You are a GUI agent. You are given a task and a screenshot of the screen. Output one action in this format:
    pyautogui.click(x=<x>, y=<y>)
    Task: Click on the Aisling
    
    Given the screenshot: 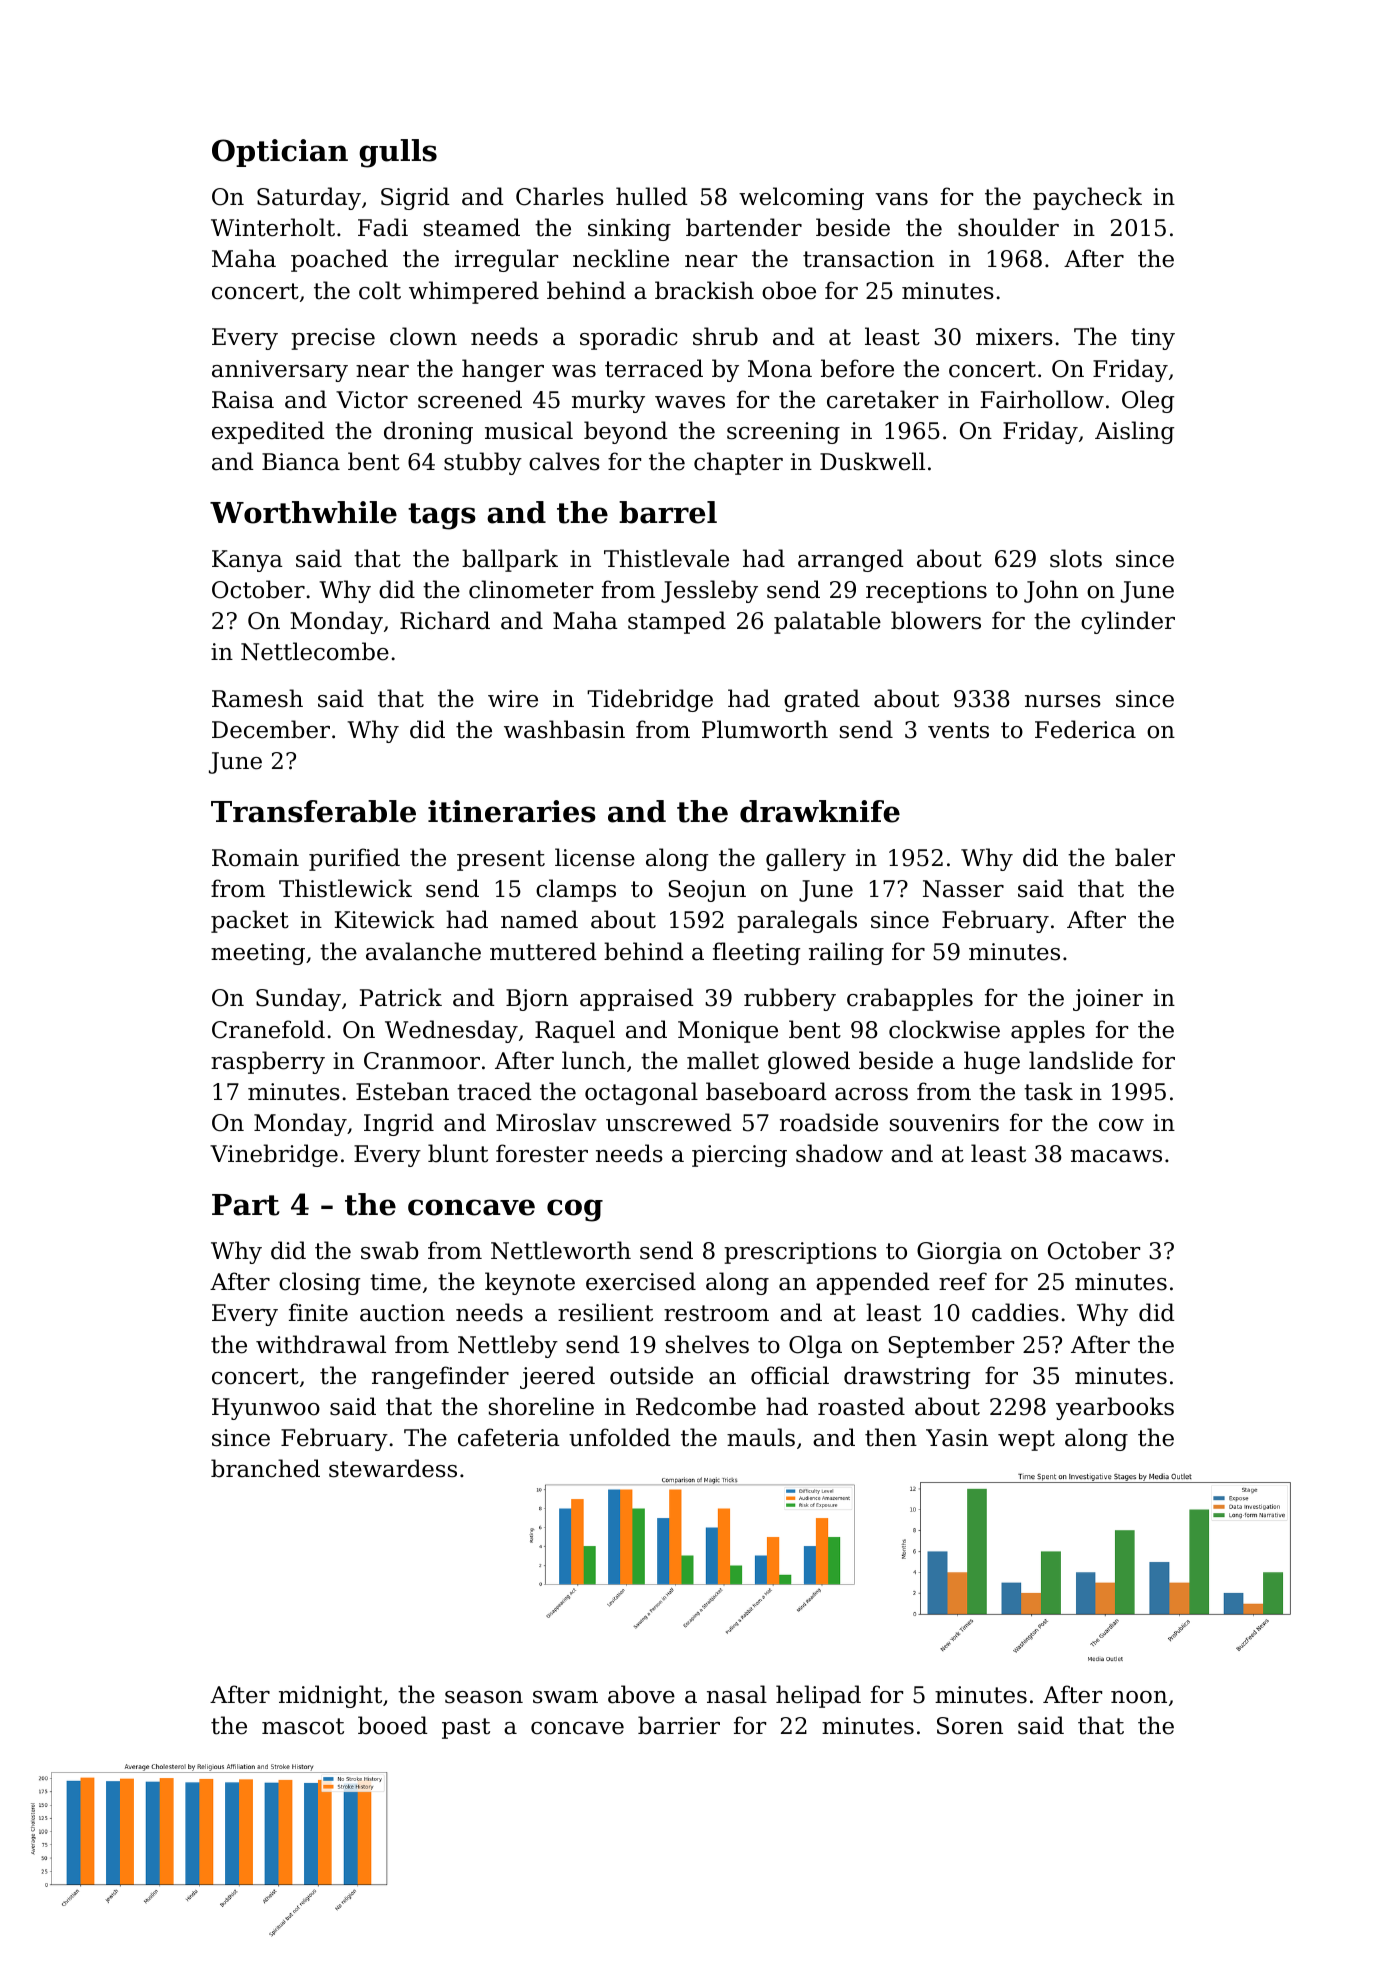 What is the action you would take?
    pyautogui.click(x=1134, y=432)
